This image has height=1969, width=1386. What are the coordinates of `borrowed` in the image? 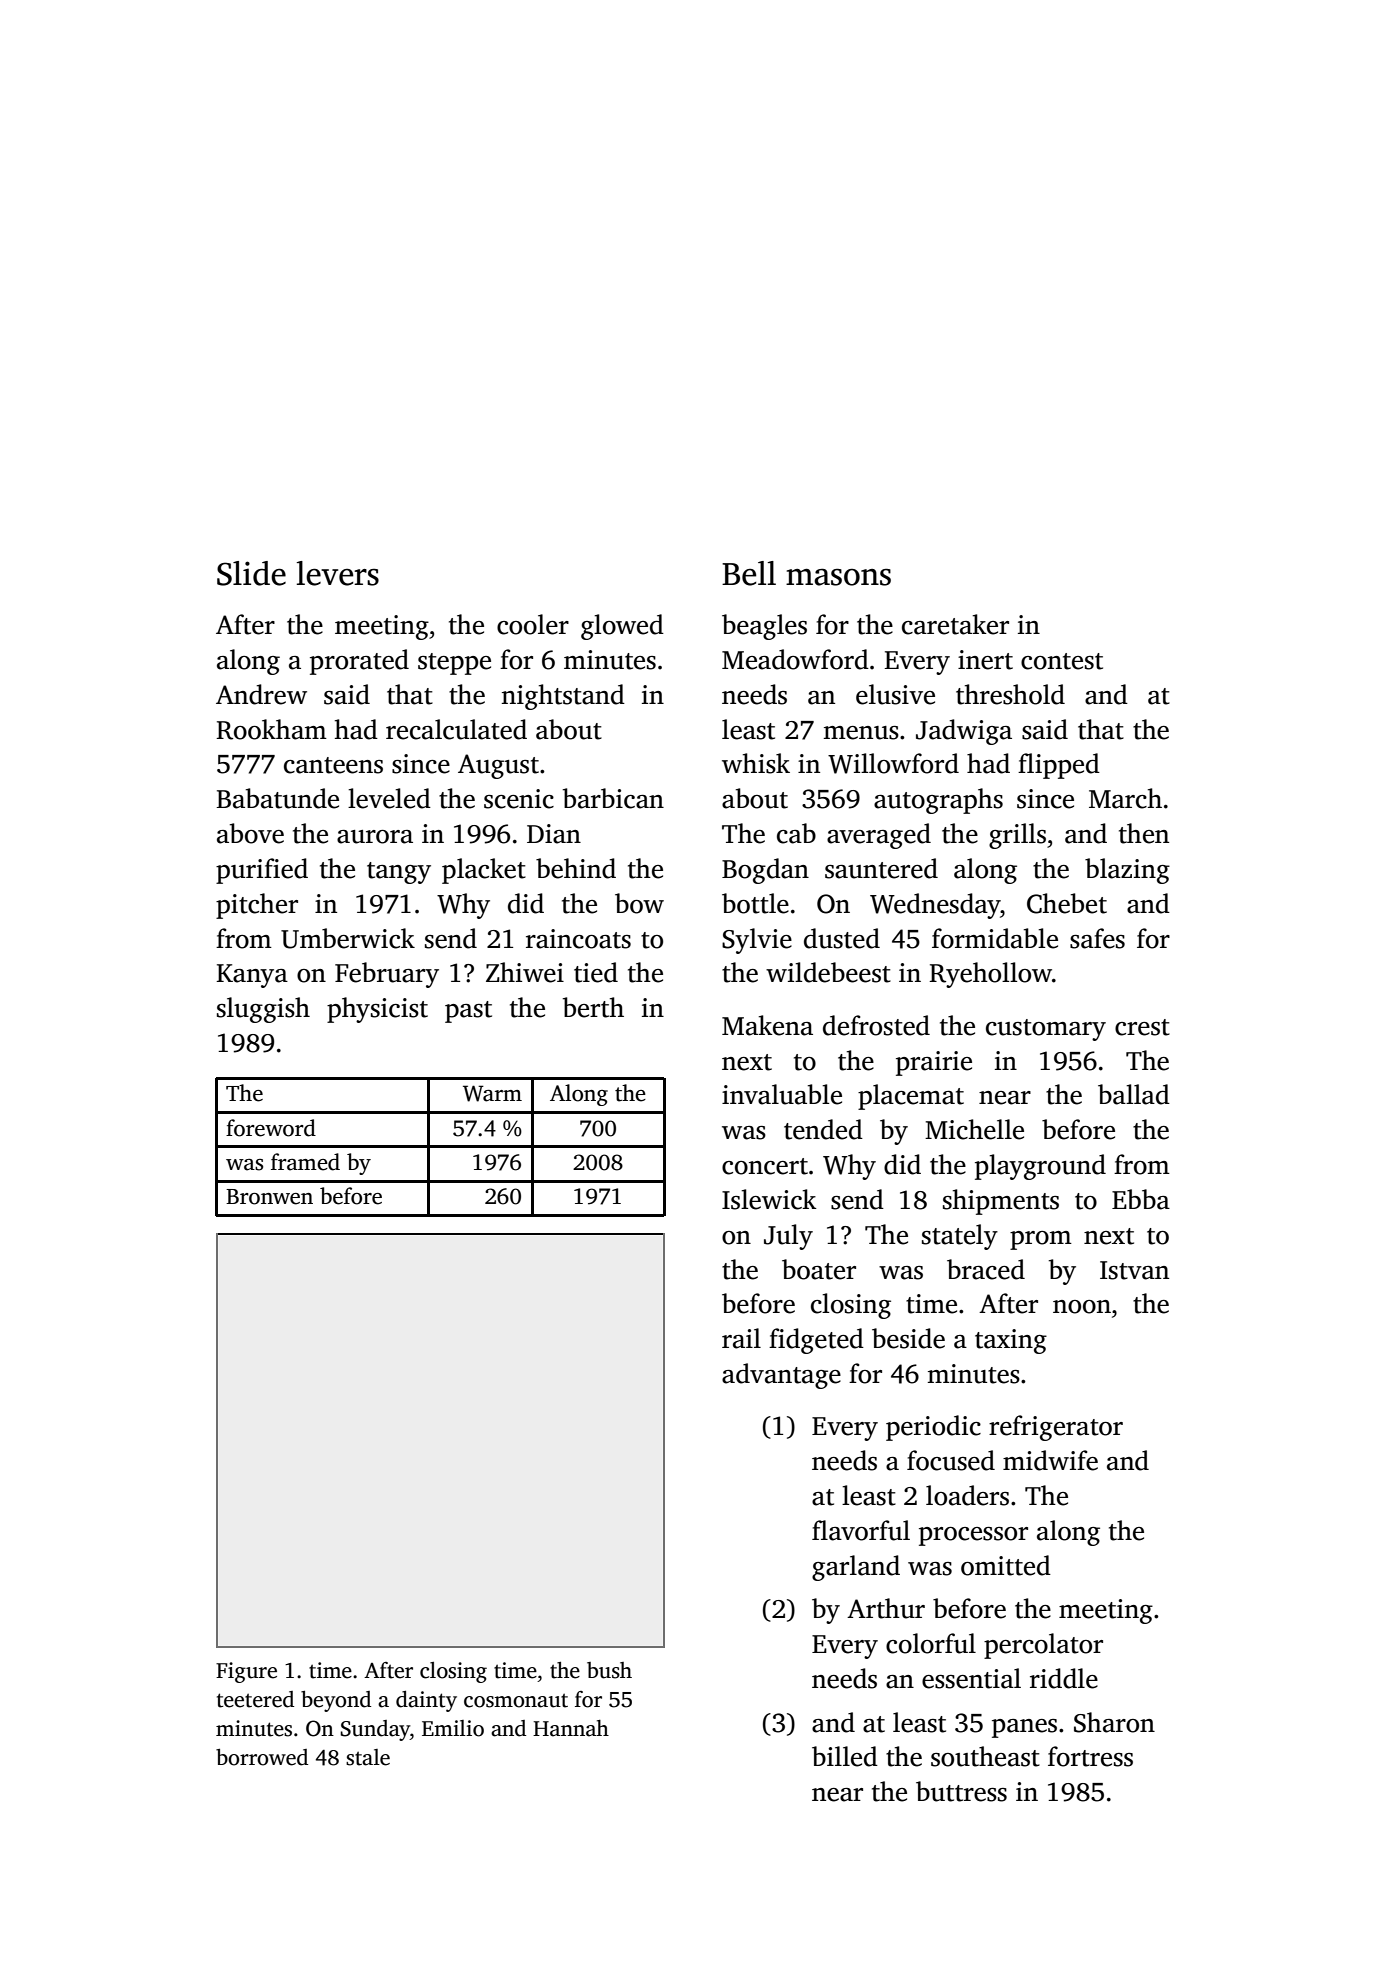 It's located at (262, 1757).
